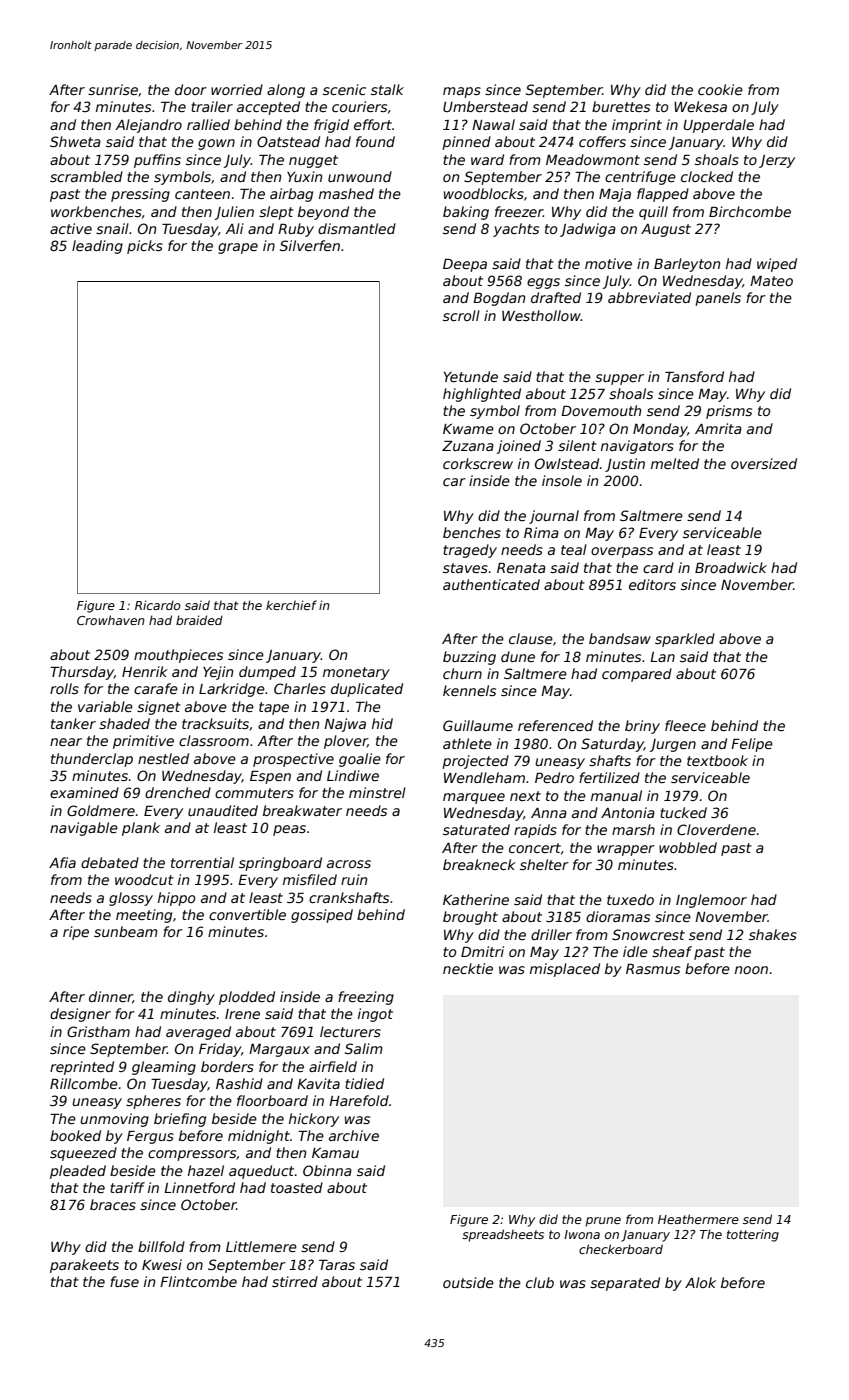 The width and height of the document is (849, 1400). What do you see at coordinates (773, 934) in the document?
I see `shakes` at bounding box center [773, 934].
